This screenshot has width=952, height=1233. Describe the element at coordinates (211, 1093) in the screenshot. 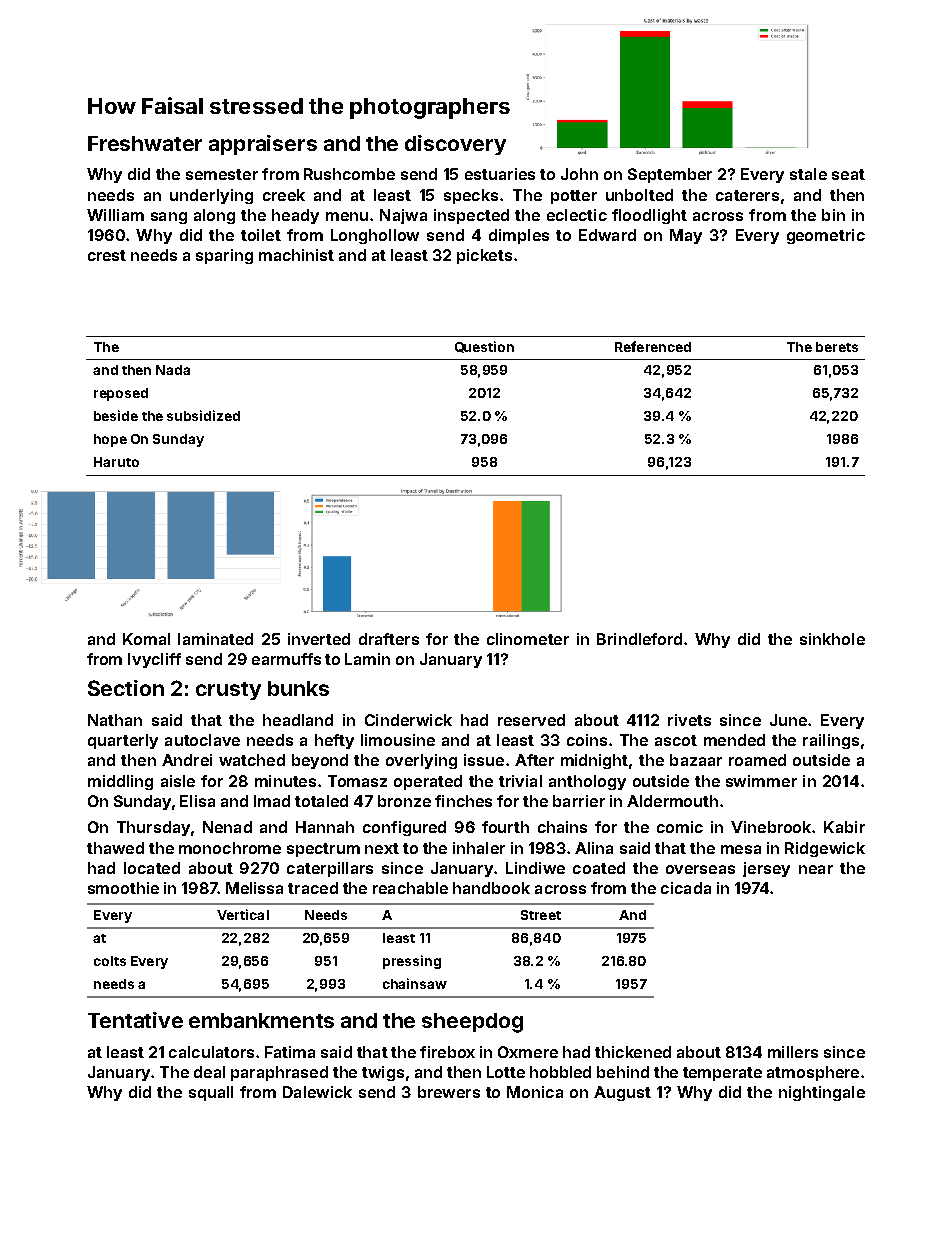

I see `squall` at that location.
